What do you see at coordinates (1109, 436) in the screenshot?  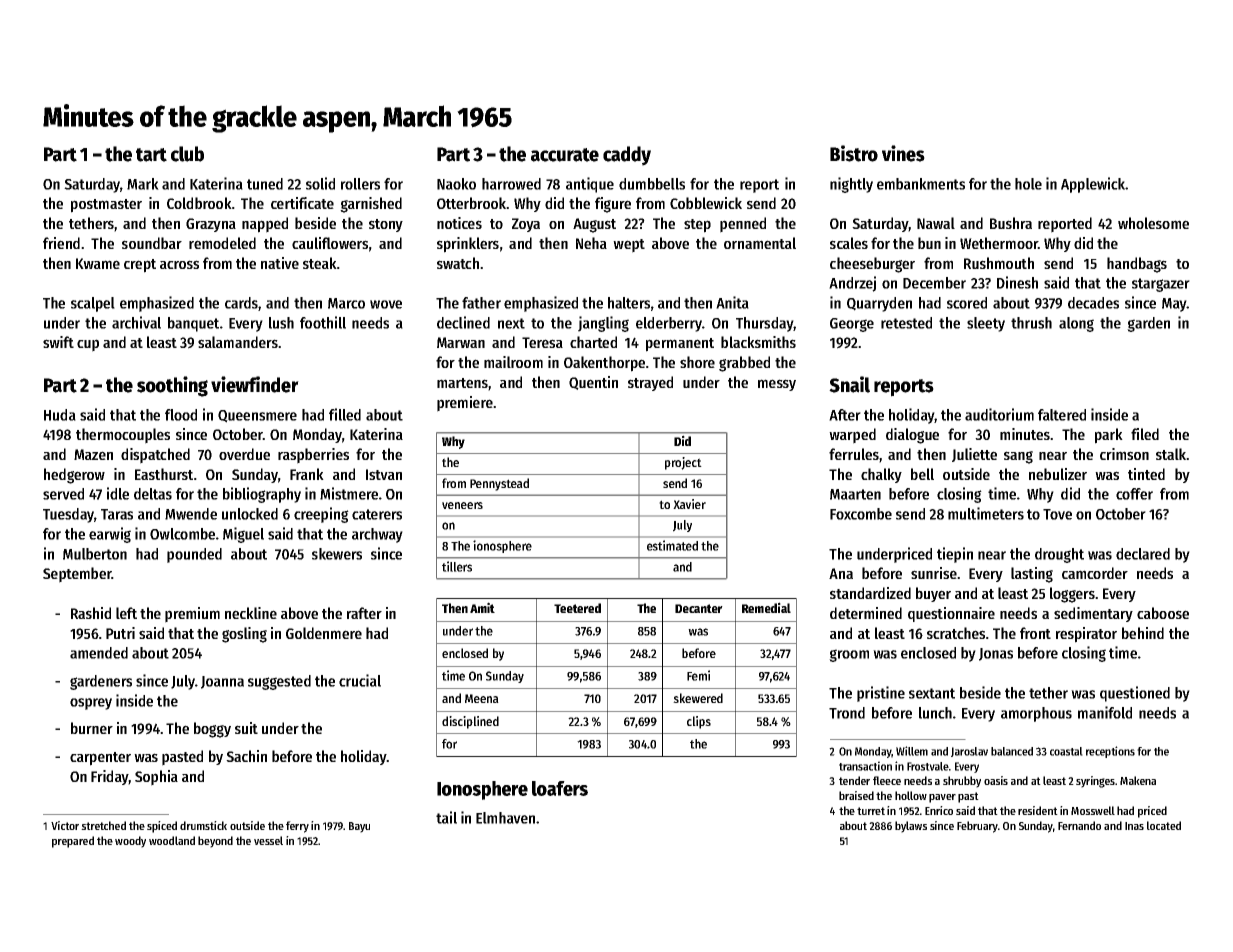 I see `park` at bounding box center [1109, 436].
